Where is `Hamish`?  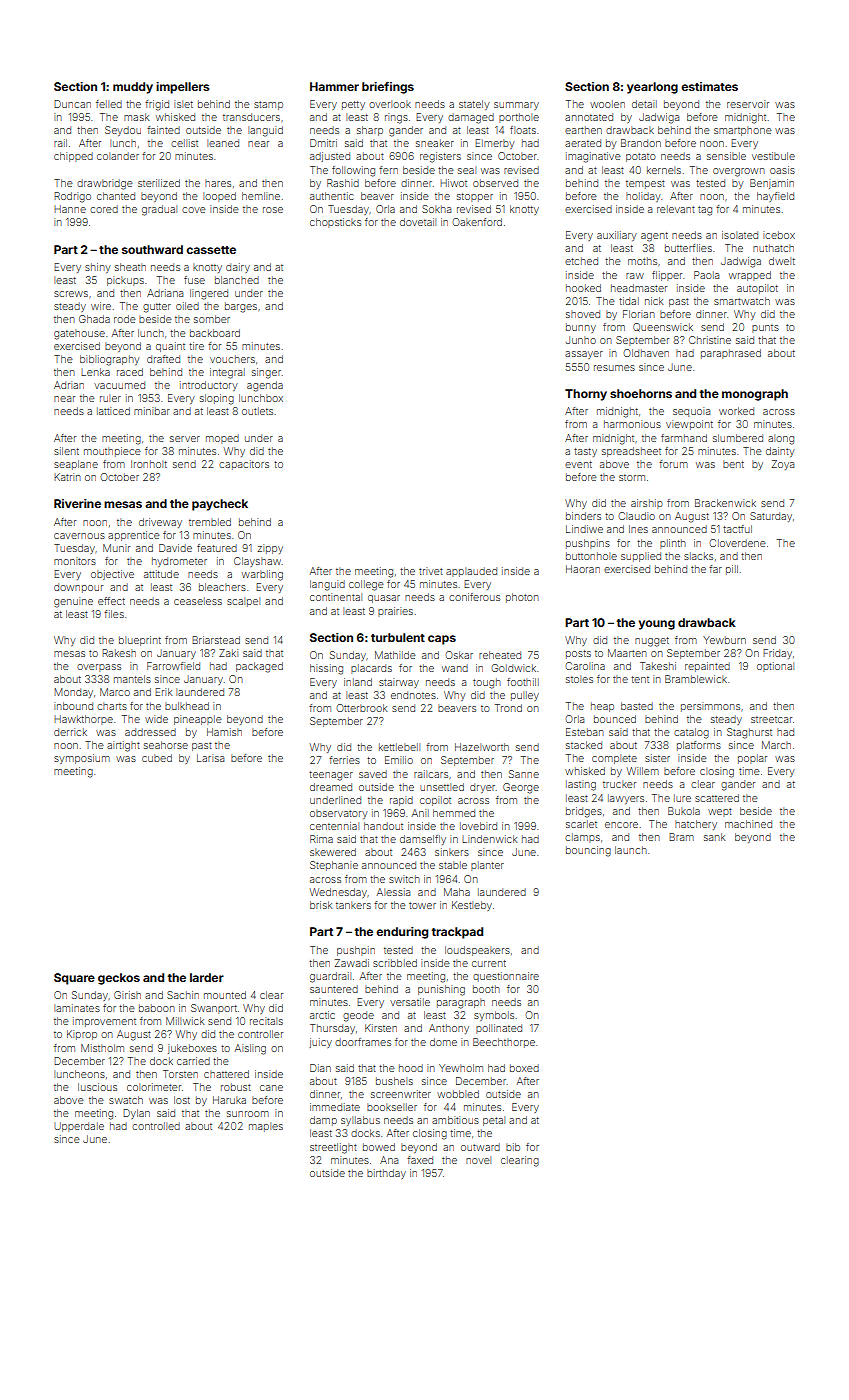 Hamish is located at coordinates (224, 732).
